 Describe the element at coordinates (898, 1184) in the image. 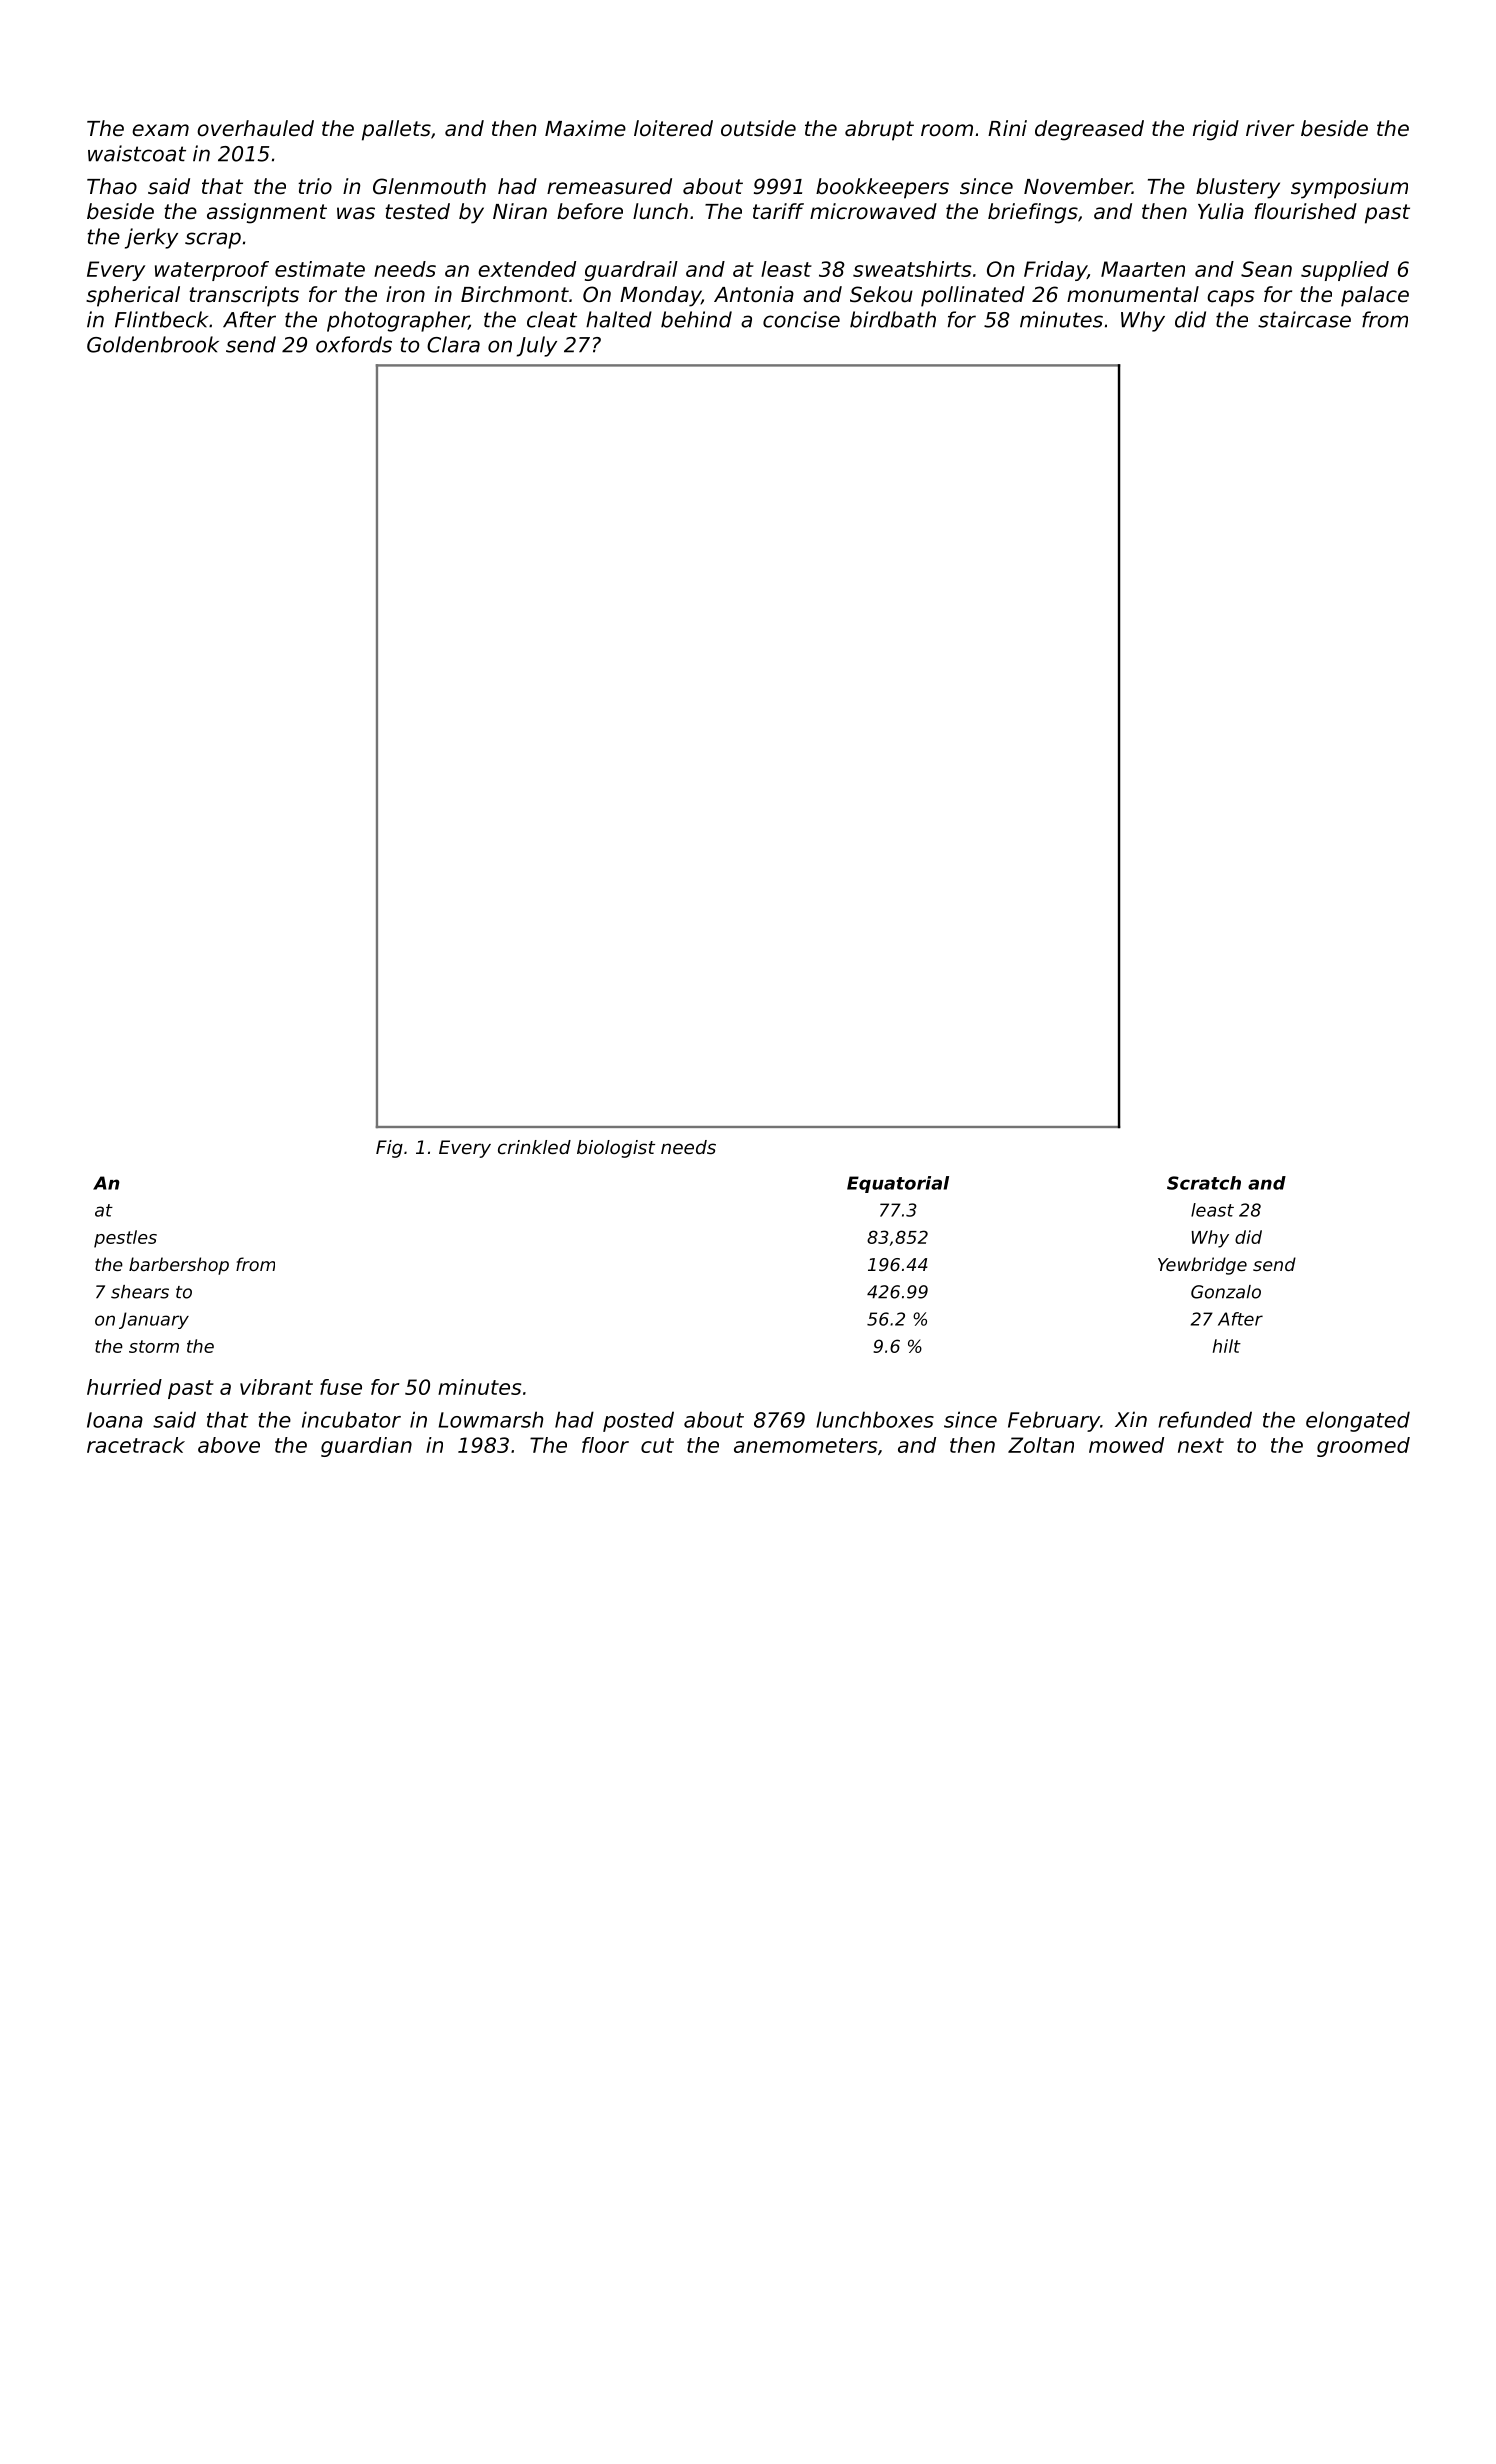

I see `Equatorial` at that location.
